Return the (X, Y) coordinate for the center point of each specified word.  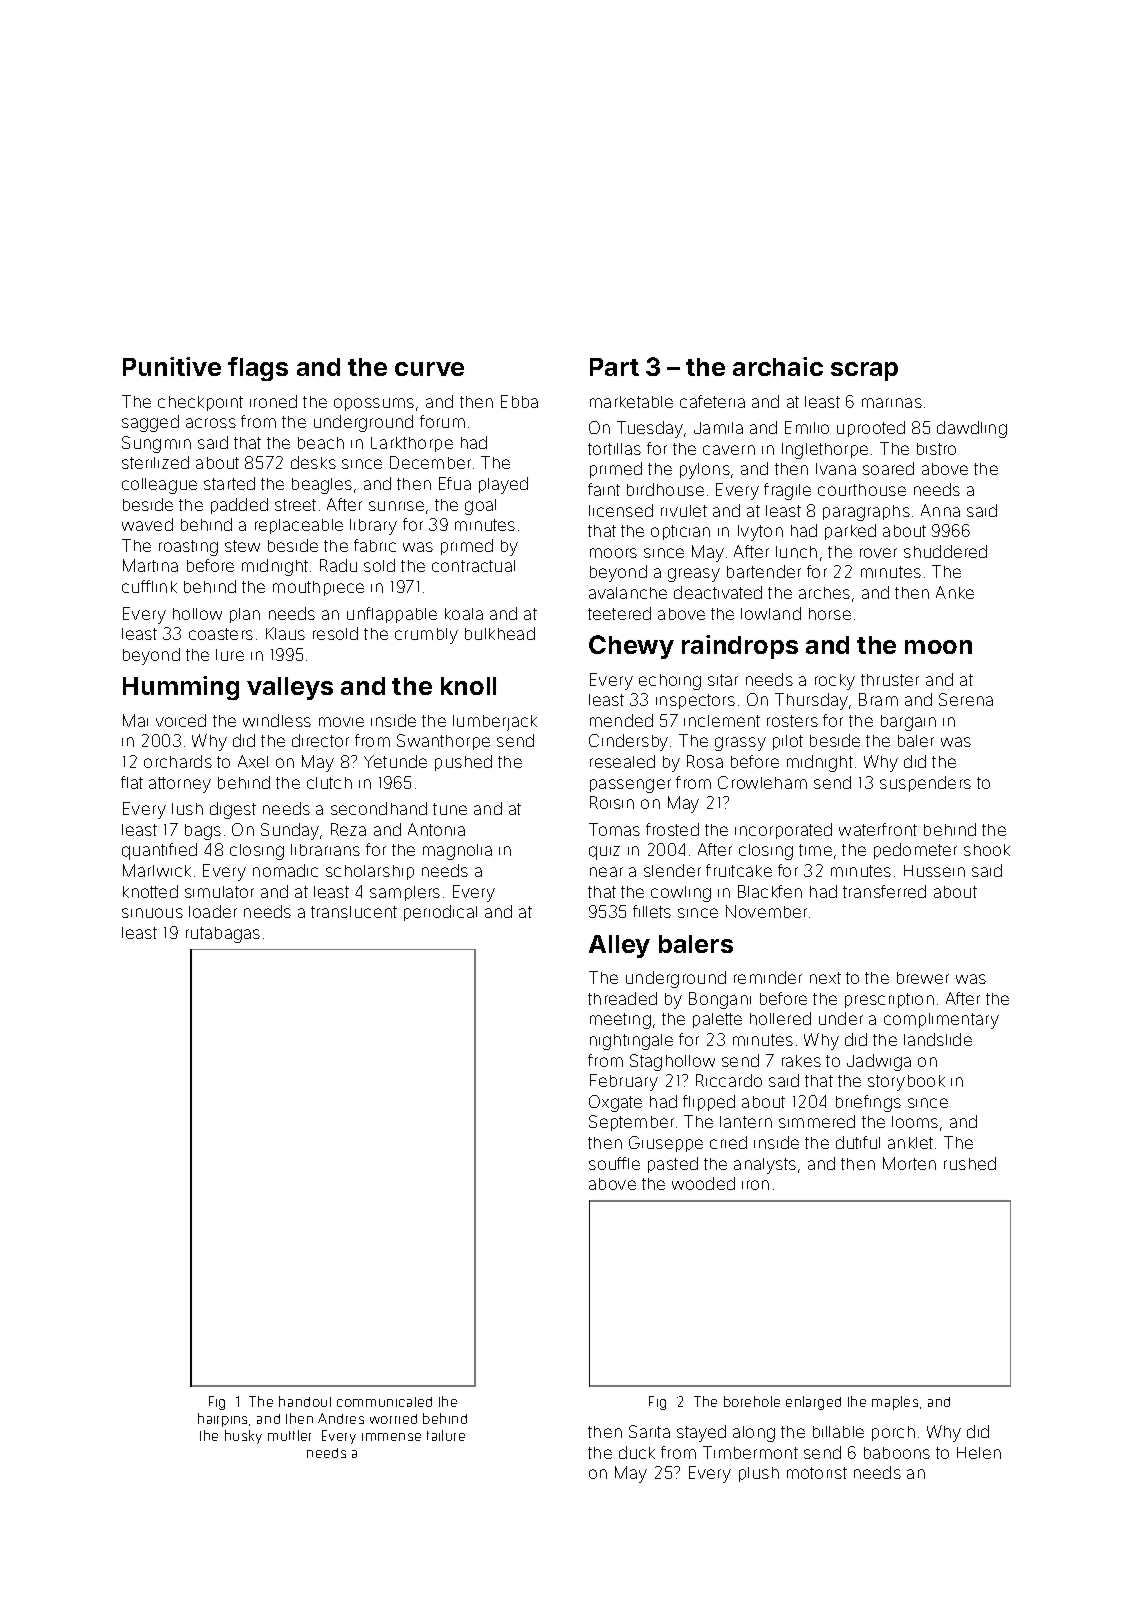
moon (938, 647)
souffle (614, 1163)
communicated (384, 1402)
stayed (701, 1433)
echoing (670, 682)
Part (614, 367)
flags (258, 369)
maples (895, 1403)
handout (305, 1401)
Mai (135, 720)
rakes (801, 1061)
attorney (180, 785)
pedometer (915, 851)
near (606, 872)
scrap (864, 371)
